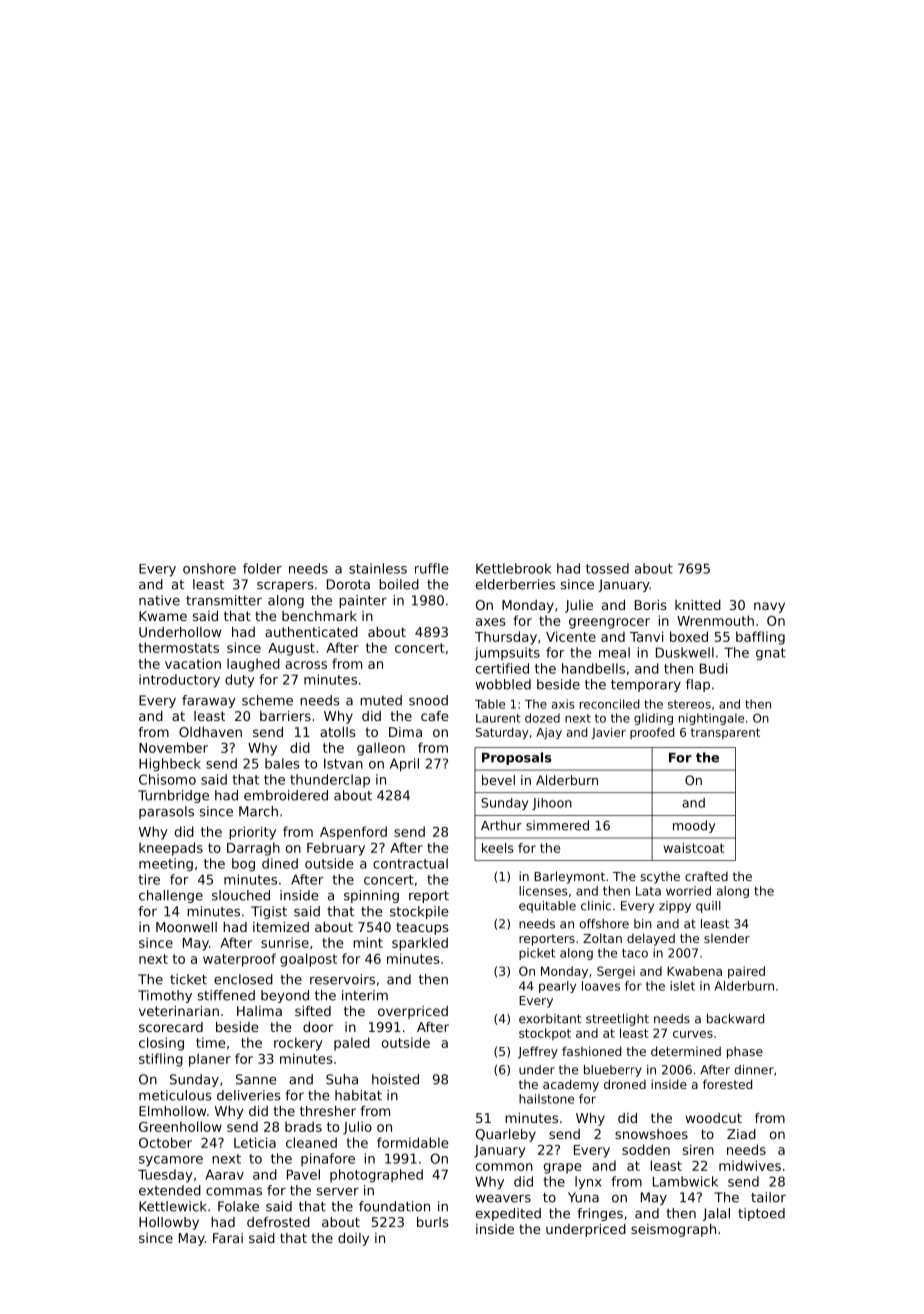 The width and height of the screenshot is (924, 1314). What do you see at coordinates (428, 700) in the screenshot?
I see `snood` at bounding box center [428, 700].
